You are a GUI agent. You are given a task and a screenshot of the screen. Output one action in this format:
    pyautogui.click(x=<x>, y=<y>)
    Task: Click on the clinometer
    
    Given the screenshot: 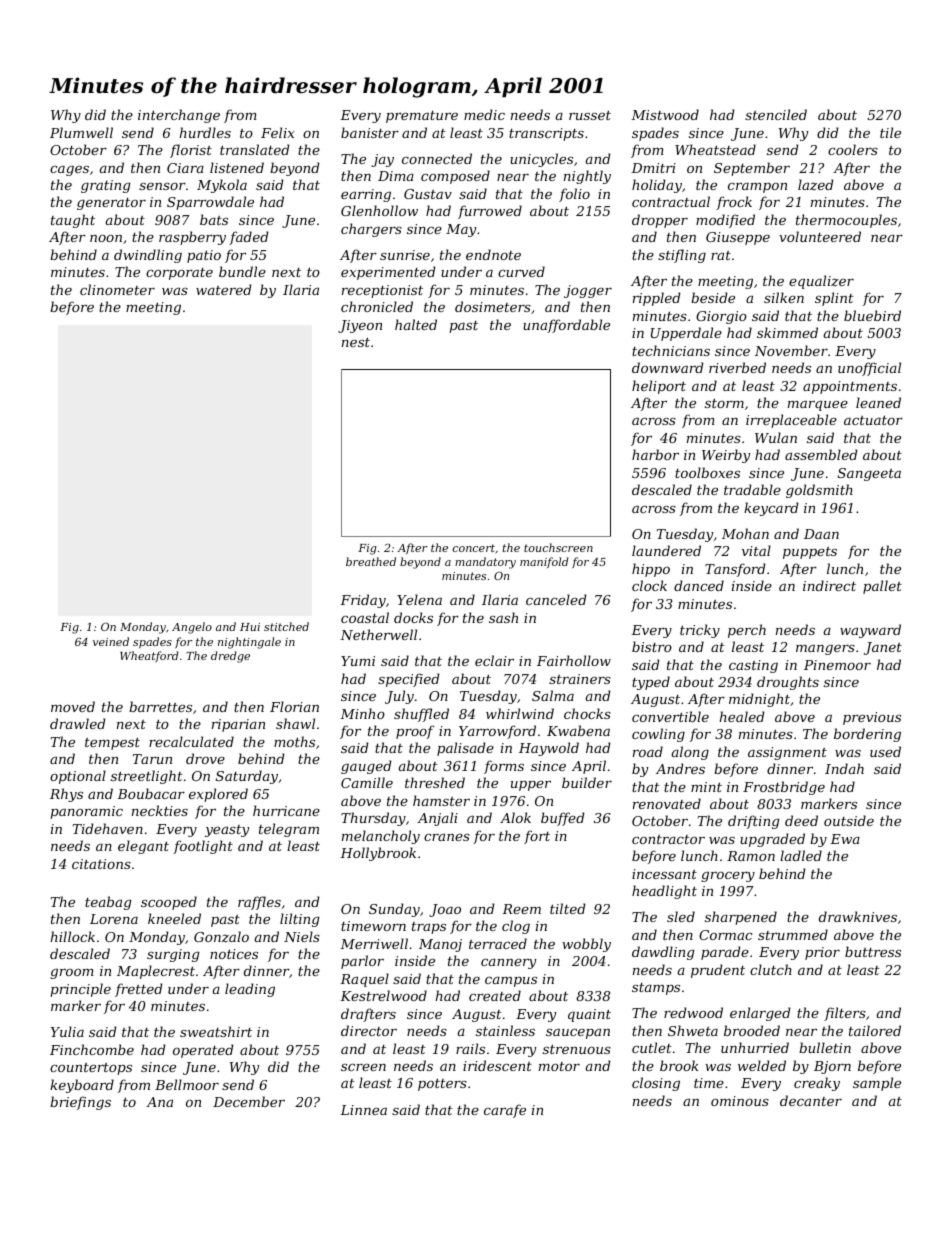 What is the action you would take?
    pyautogui.click(x=117, y=289)
